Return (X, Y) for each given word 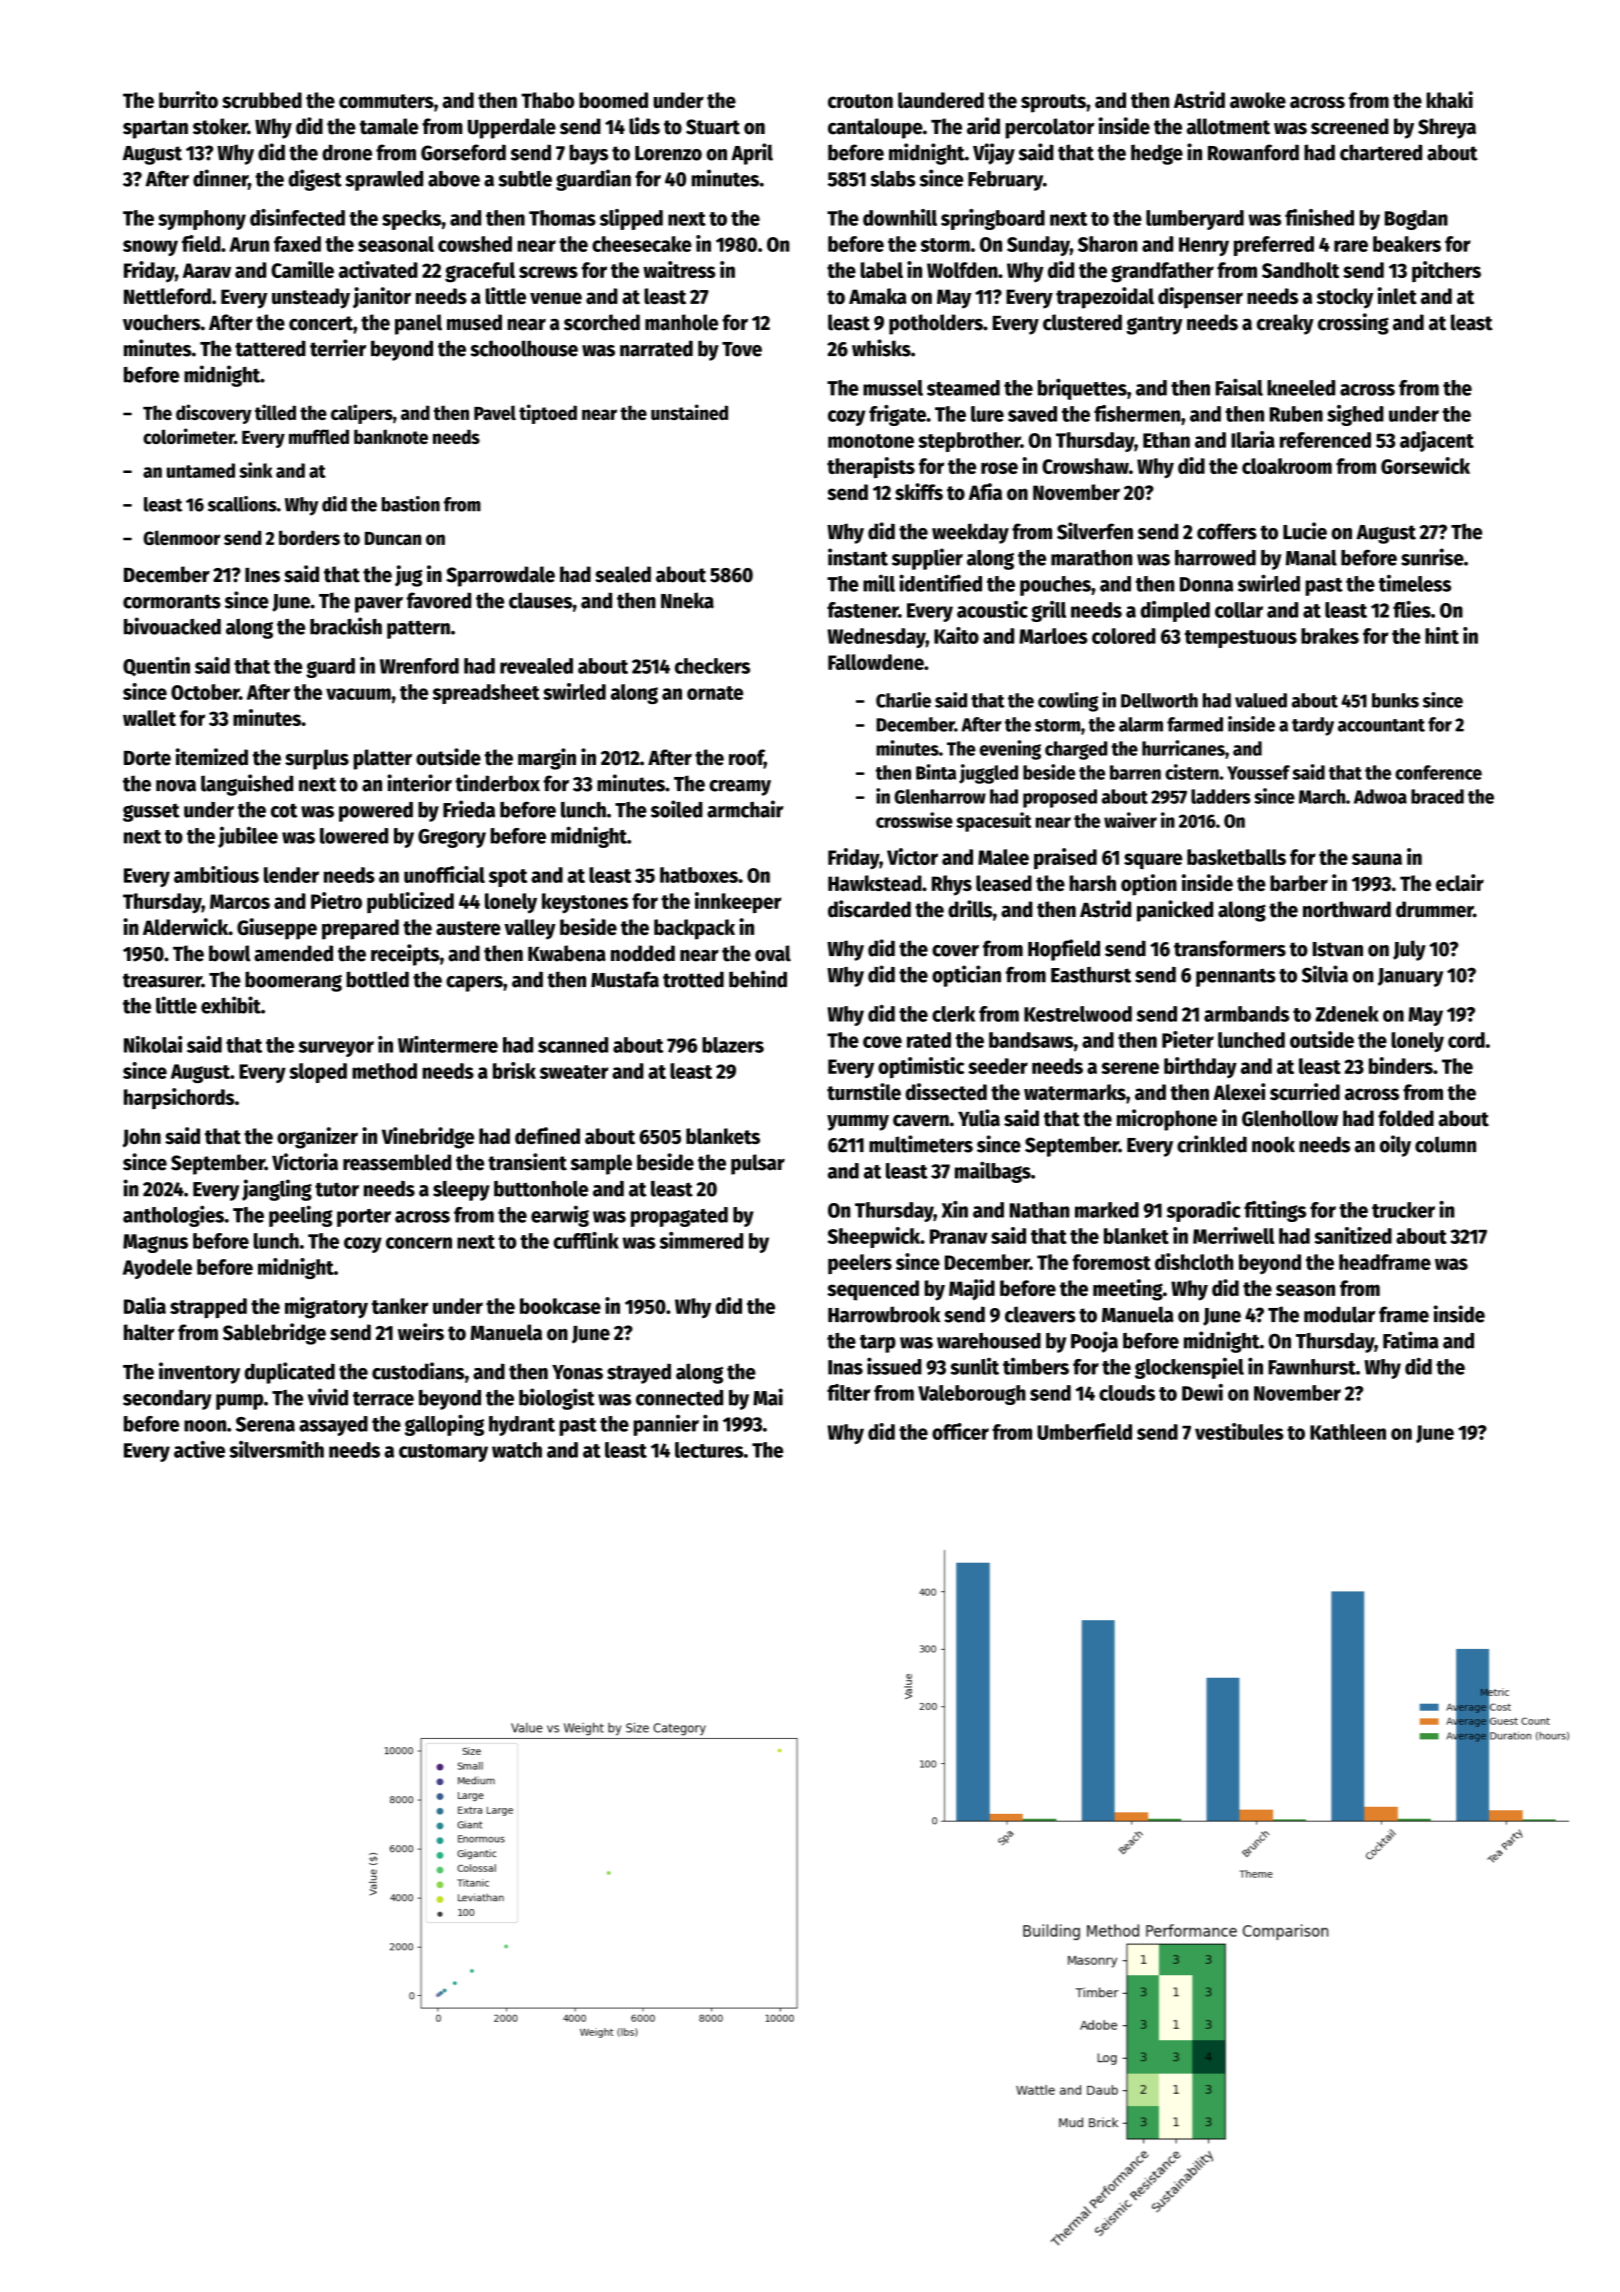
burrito (188, 99)
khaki (1449, 99)
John (142, 1137)
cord (1466, 1040)
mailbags (993, 1172)
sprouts (1053, 103)
